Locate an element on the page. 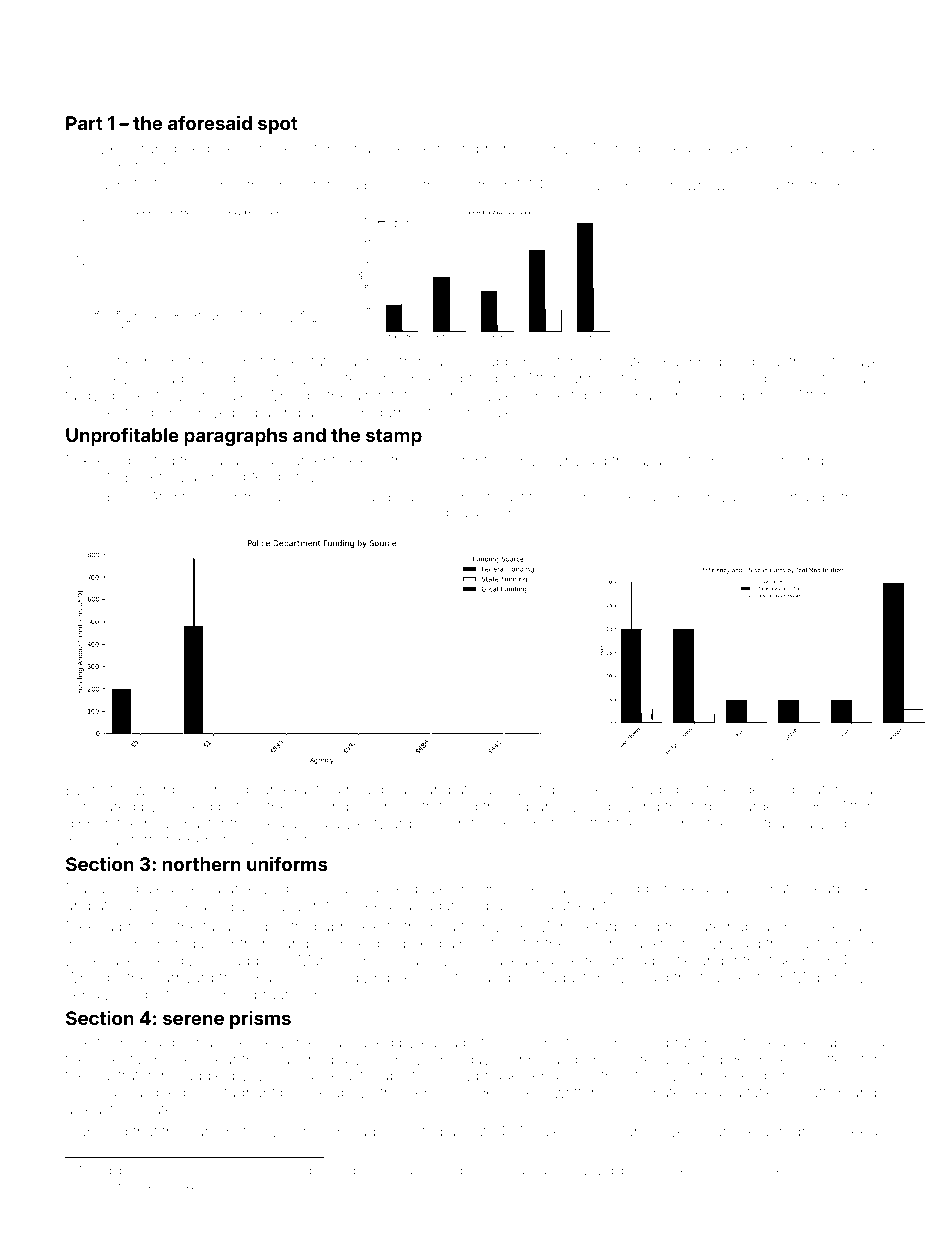 Image resolution: width=952 pixels, height=1233 pixels. memo is located at coordinates (789, 149).
